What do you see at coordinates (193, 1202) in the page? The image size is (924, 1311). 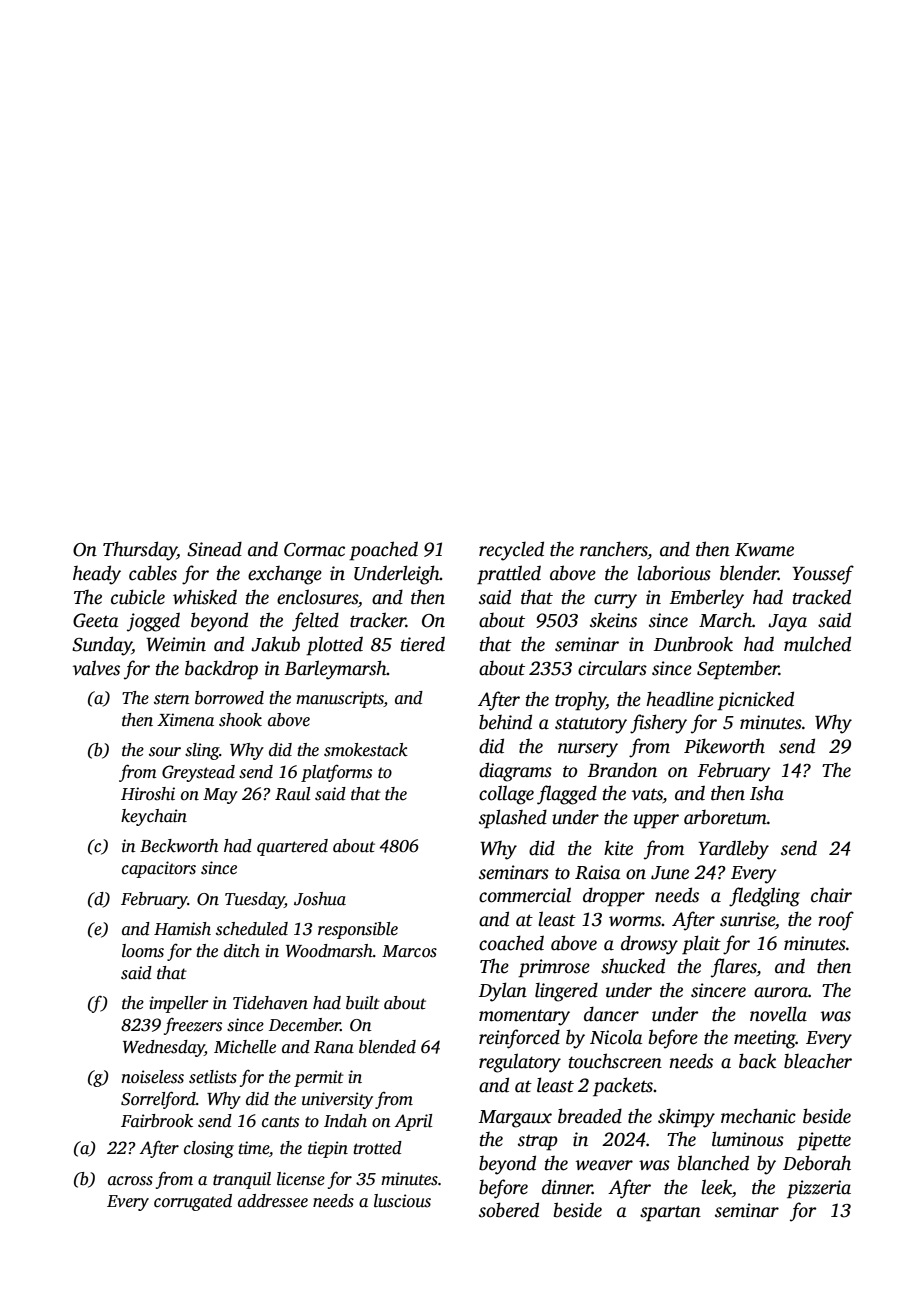 I see `corrugated` at bounding box center [193, 1202].
